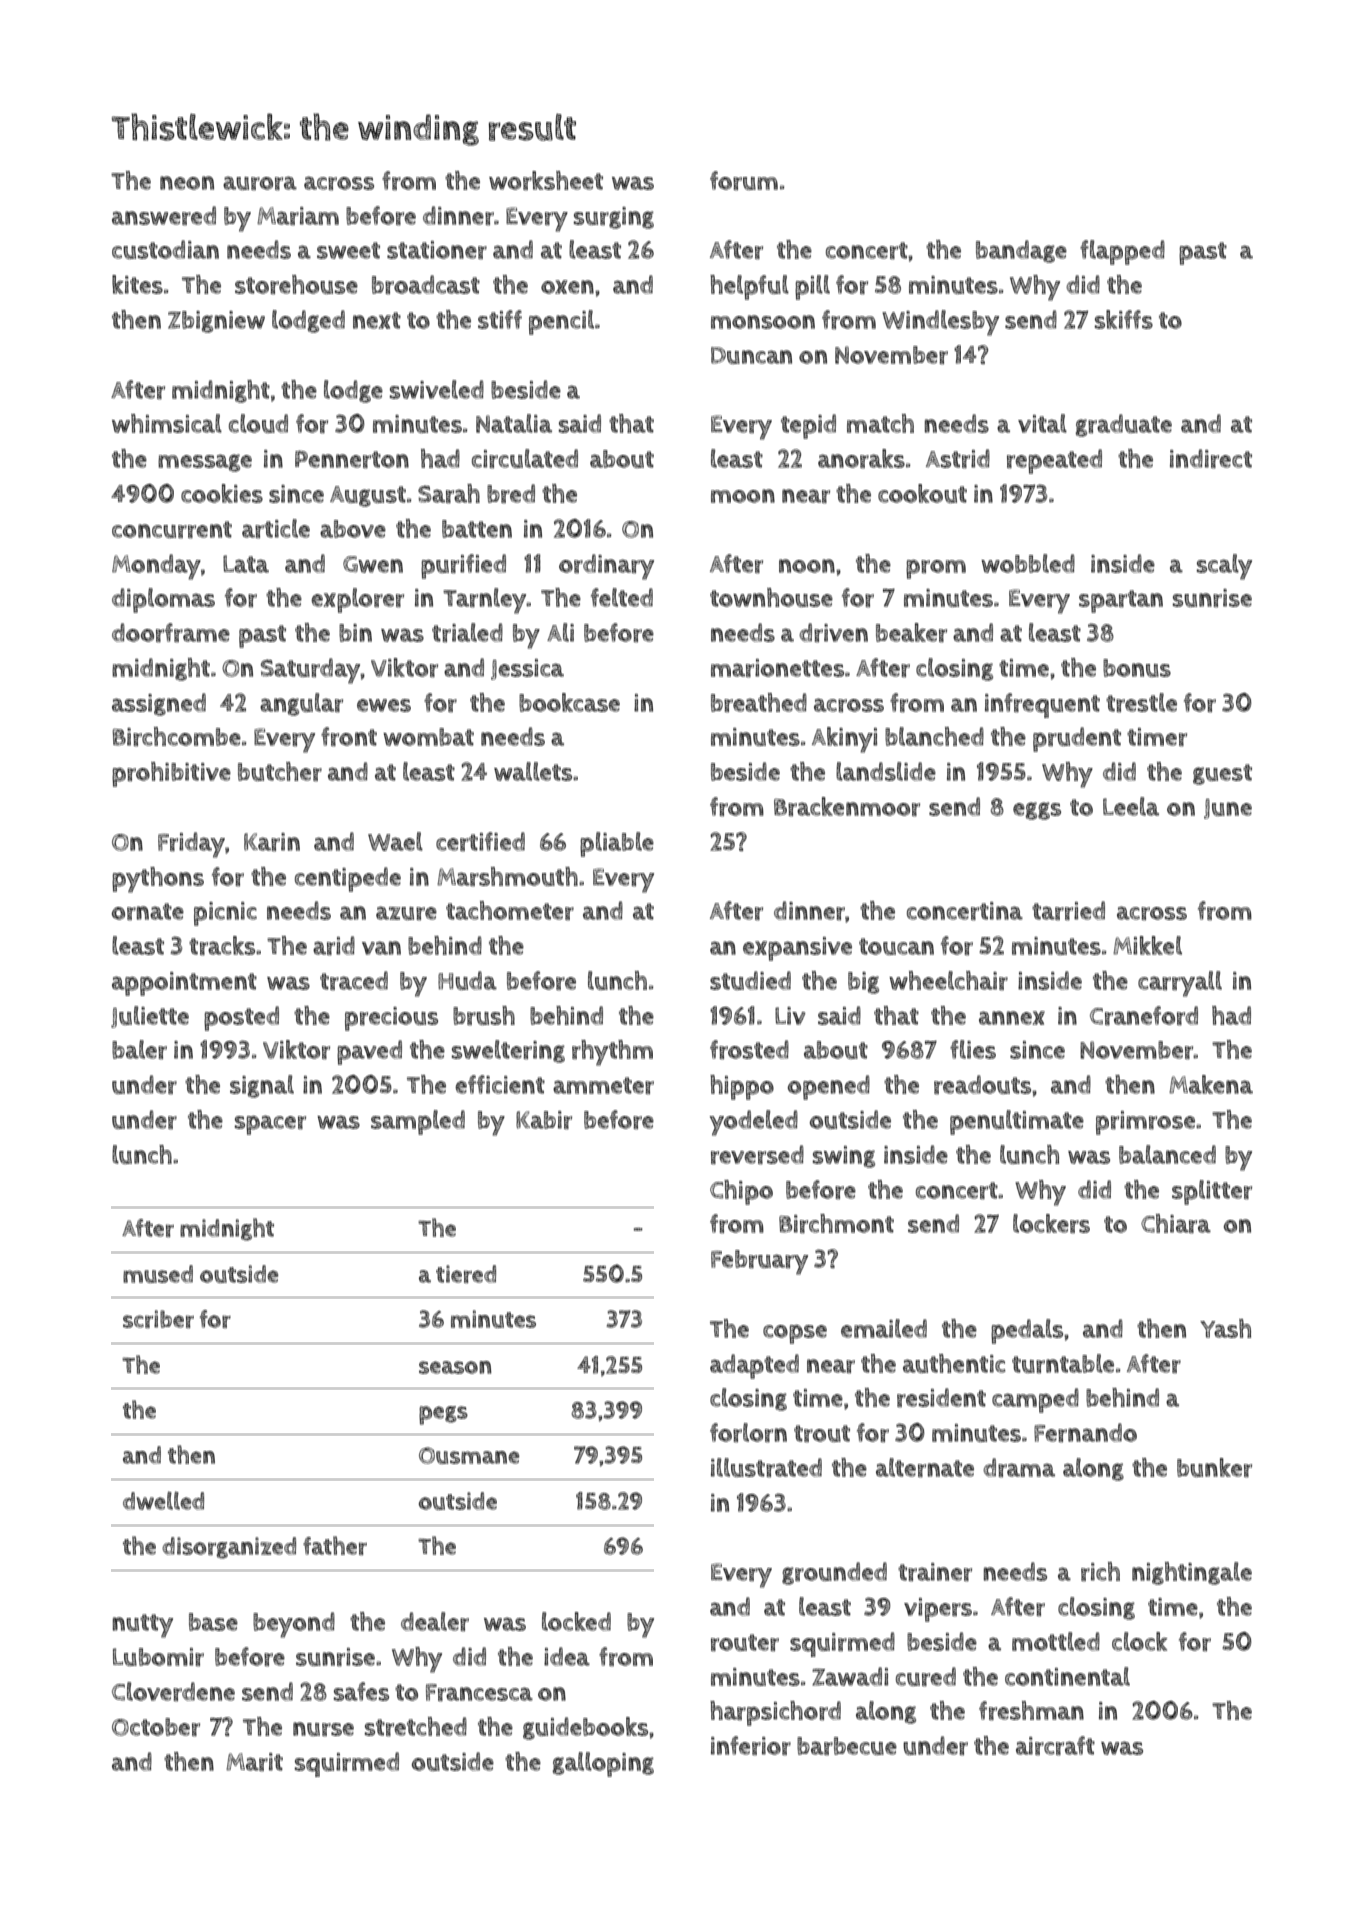  What do you see at coordinates (1225, 1328) in the page?
I see `Yash` at bounding box center [1225, 1328].
